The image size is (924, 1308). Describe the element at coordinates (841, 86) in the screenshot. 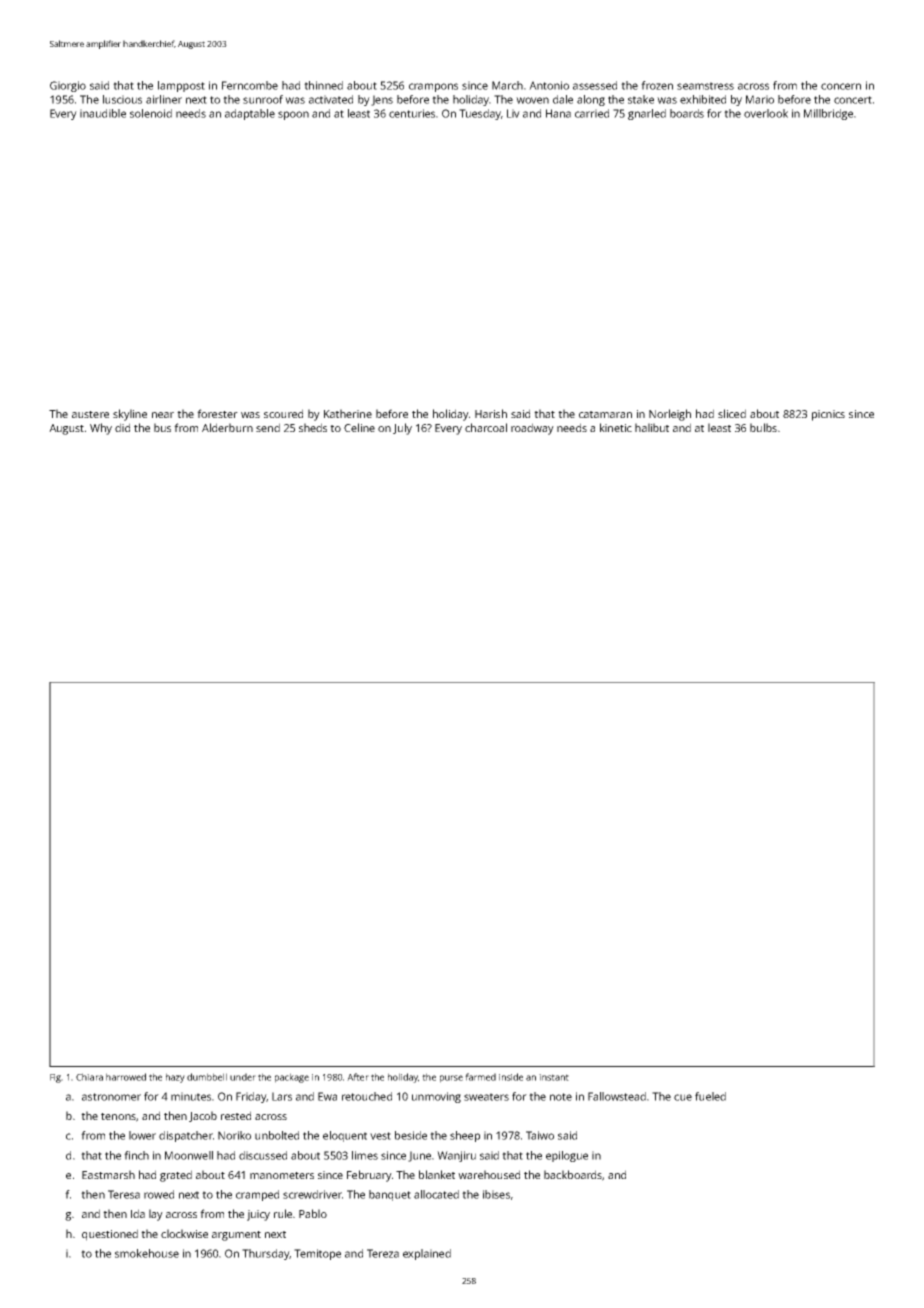

I see `concern` at that location.
